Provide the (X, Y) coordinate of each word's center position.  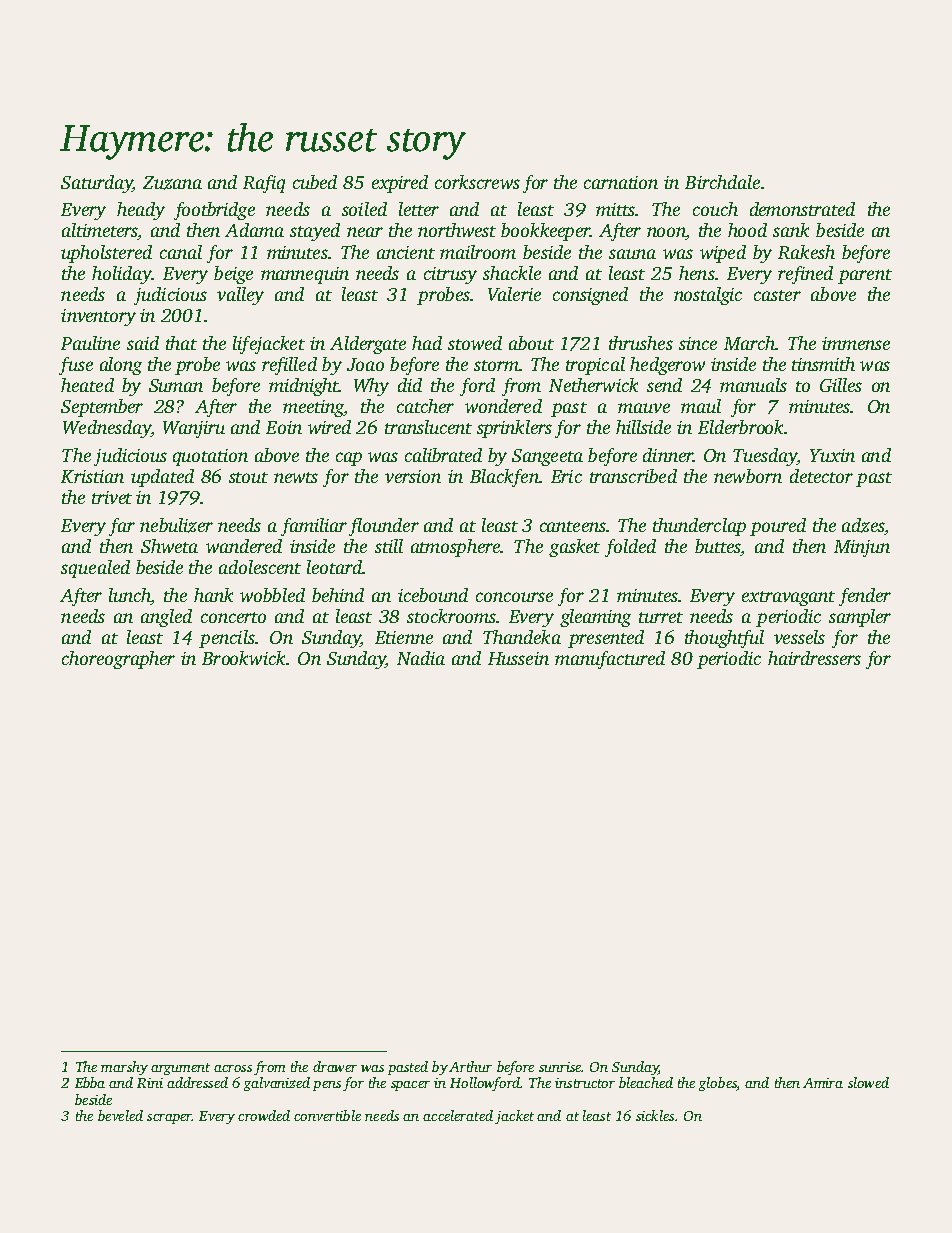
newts (296, 477)
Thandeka (522, 637)
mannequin (305, 275)
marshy (124, 1068)
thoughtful (724, 639)
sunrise (560, 1067)
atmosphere (455, 548)
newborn (748, 476)
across (233, 1068)
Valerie (514, 294)
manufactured (610, 660)
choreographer (118, 660)
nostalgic (708, 296)
